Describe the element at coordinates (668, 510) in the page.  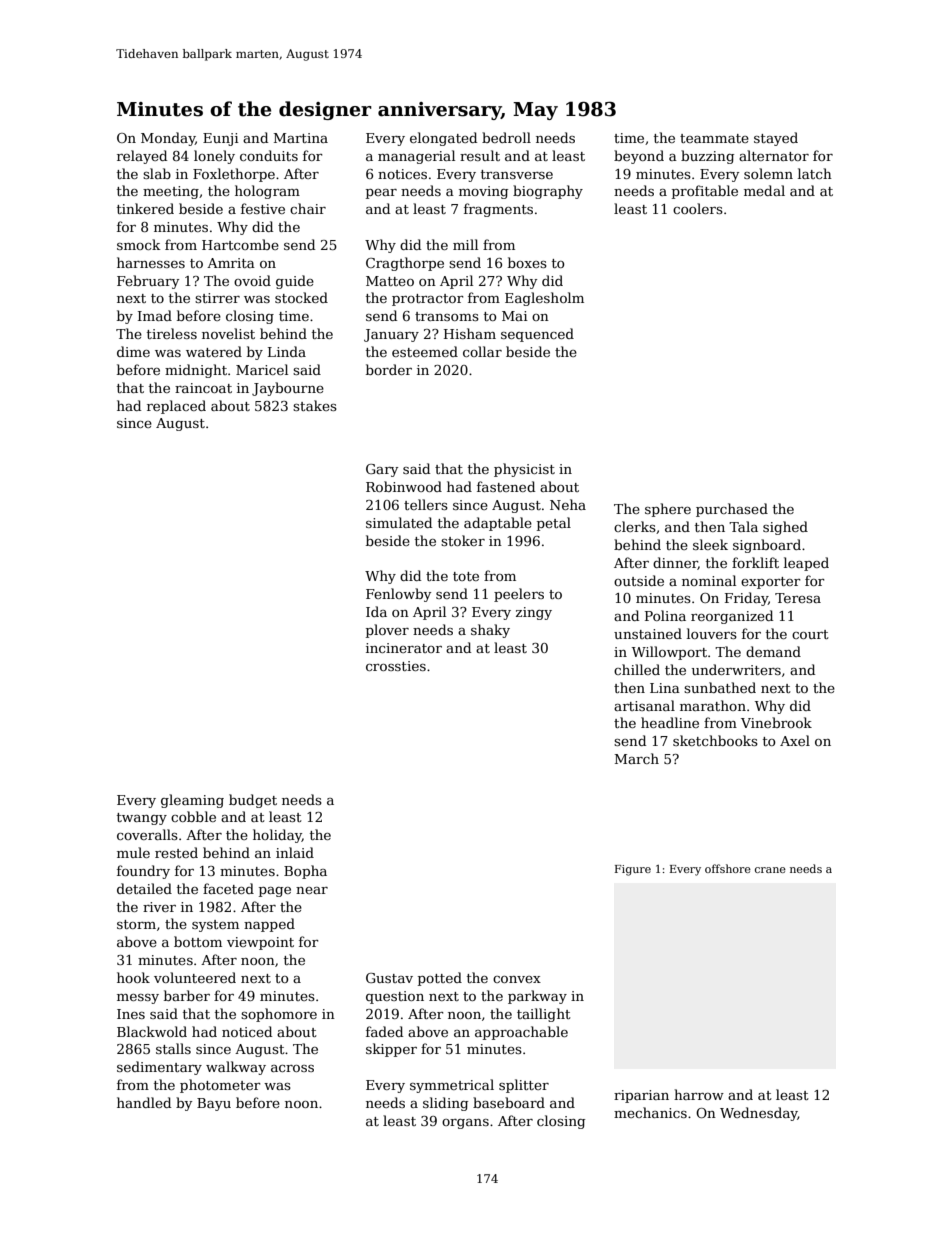
I see `sphere` at that location.
